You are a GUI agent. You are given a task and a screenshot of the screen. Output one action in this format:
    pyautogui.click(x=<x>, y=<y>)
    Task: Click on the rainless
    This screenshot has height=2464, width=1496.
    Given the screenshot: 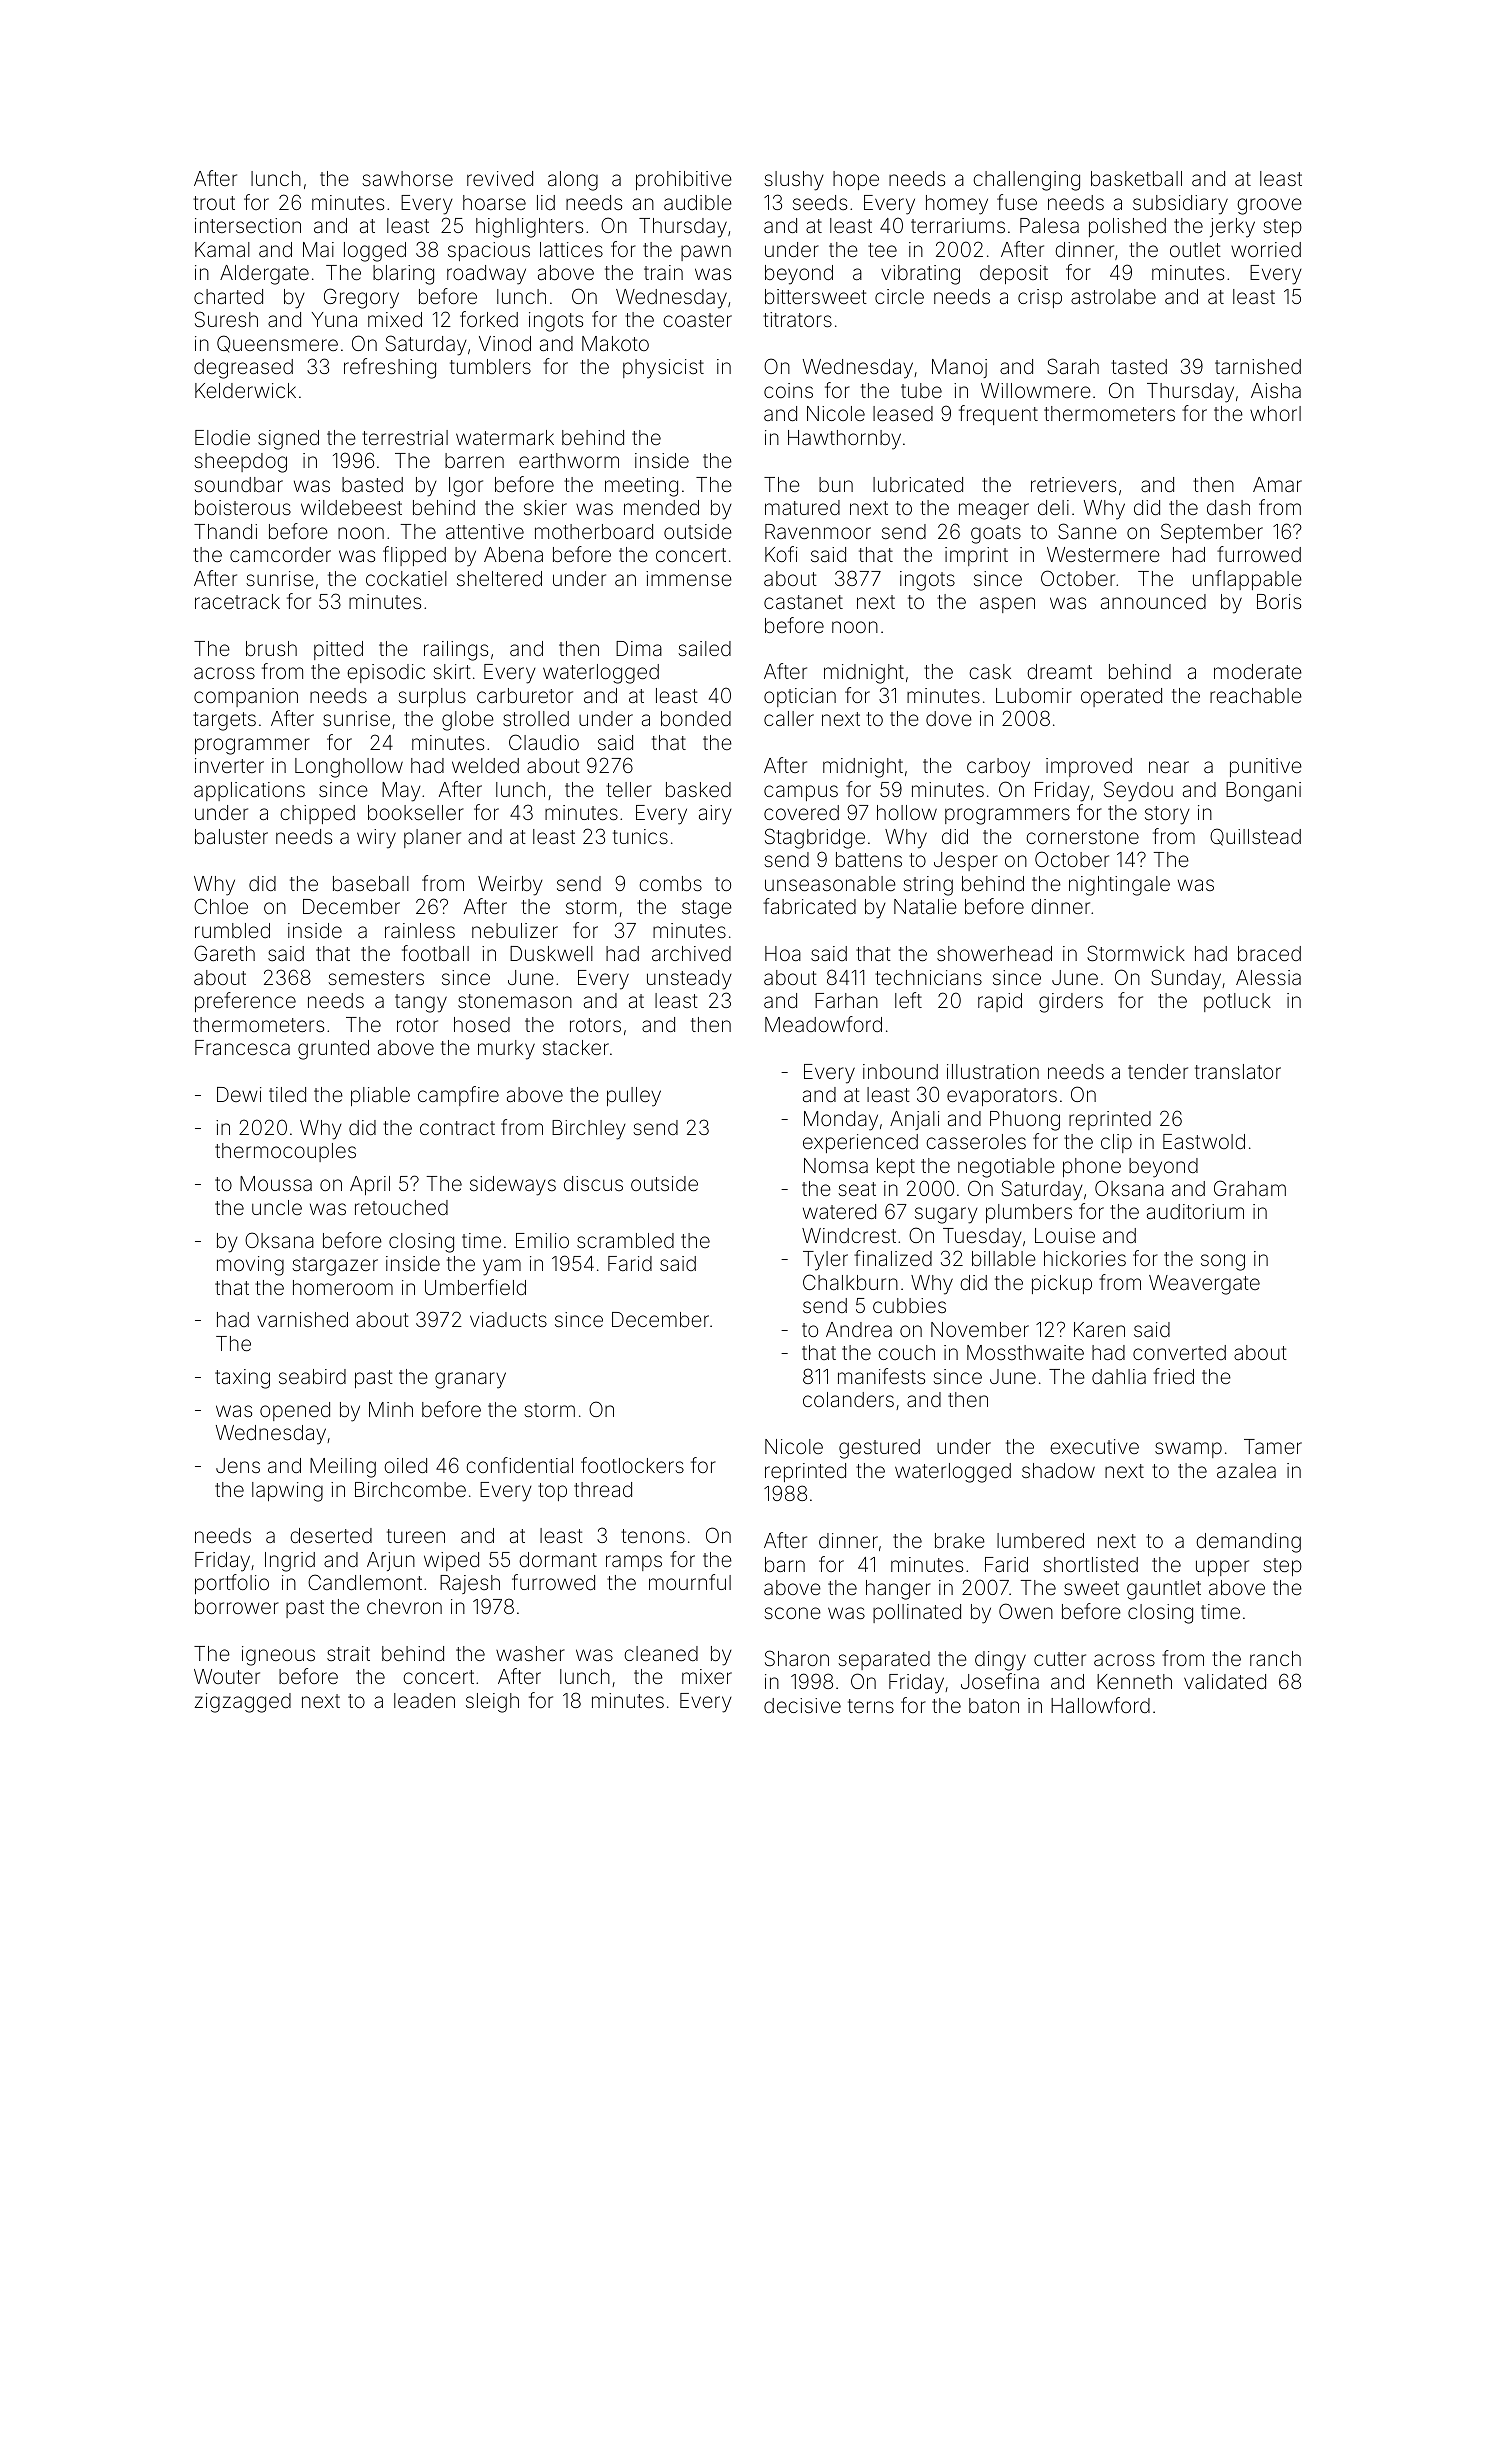 What is the action you would take?
    pyautogui.click(x=420, y=930)
